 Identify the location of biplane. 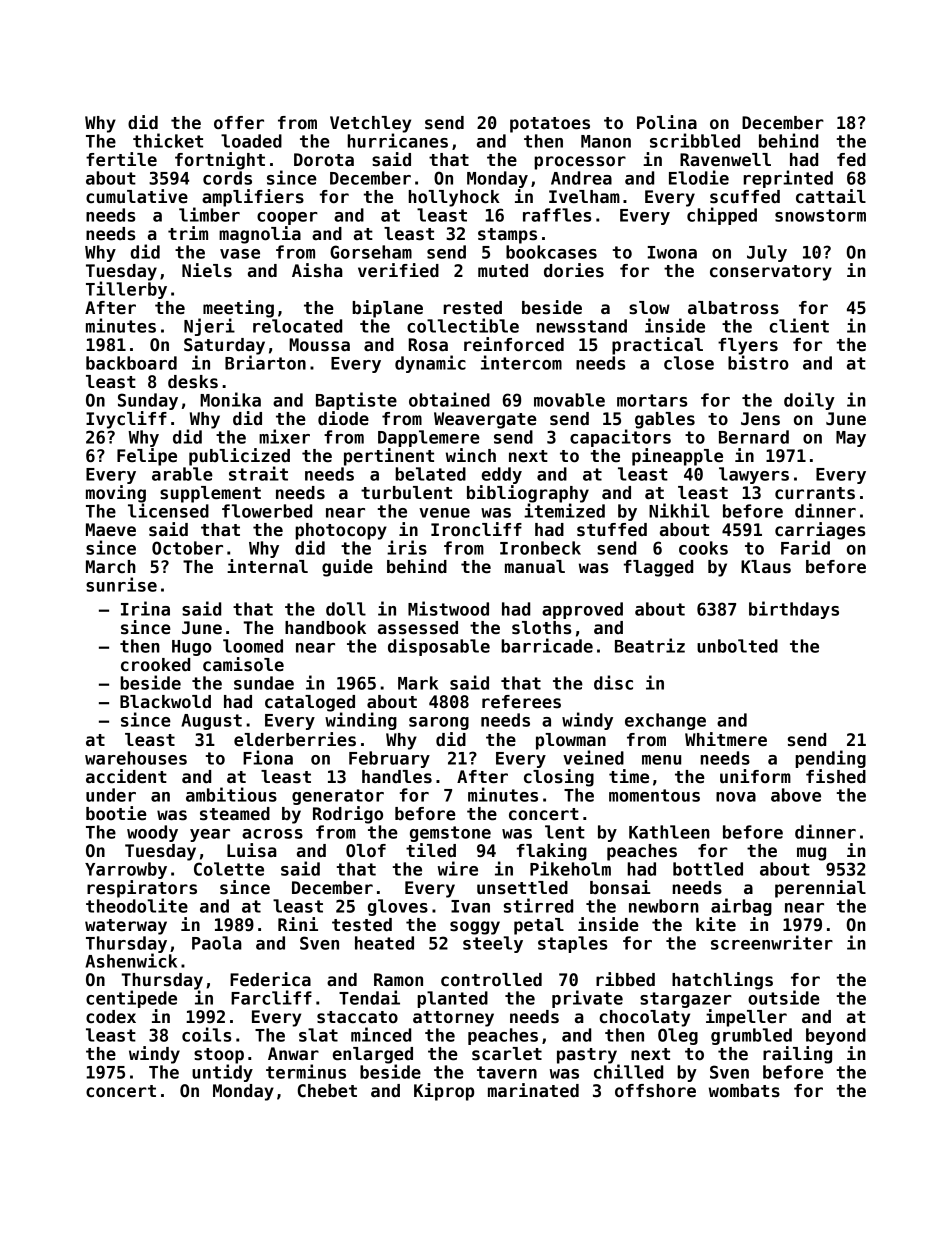
(387, 309).
